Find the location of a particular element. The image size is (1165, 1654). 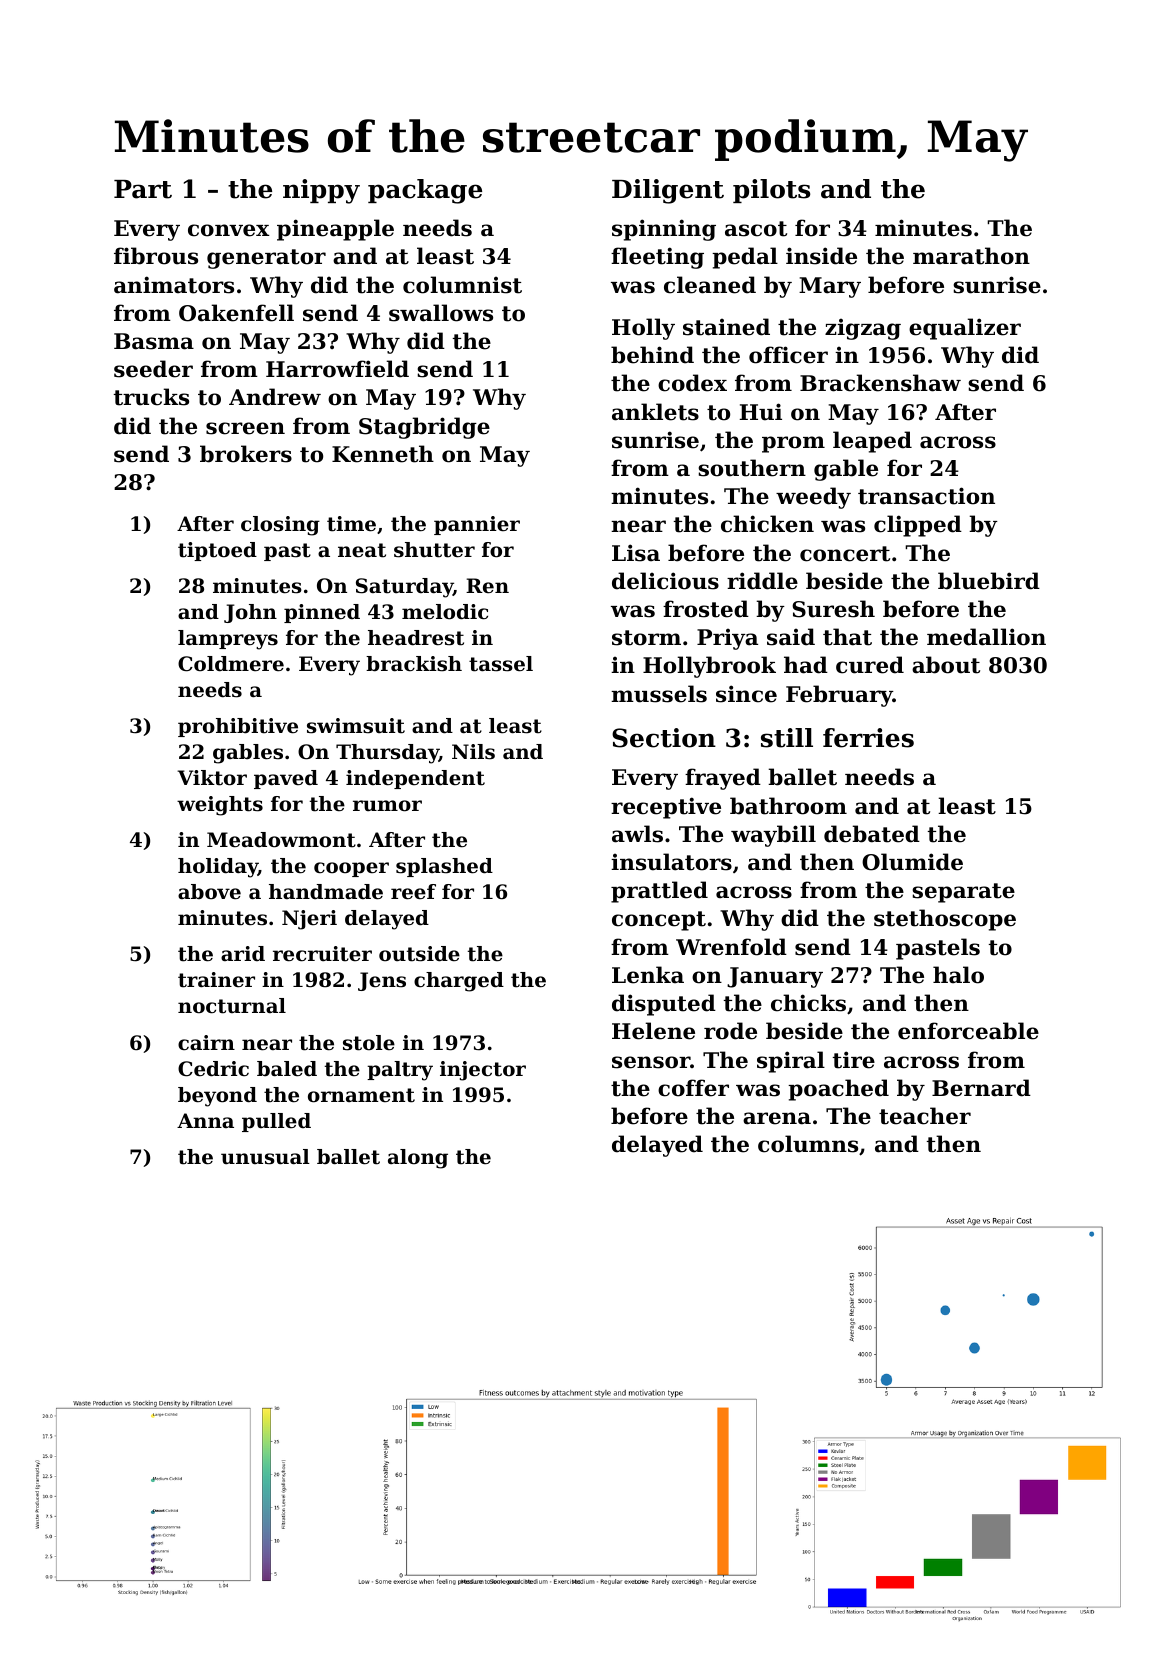

nippy is located at coordinates (321, 191).
